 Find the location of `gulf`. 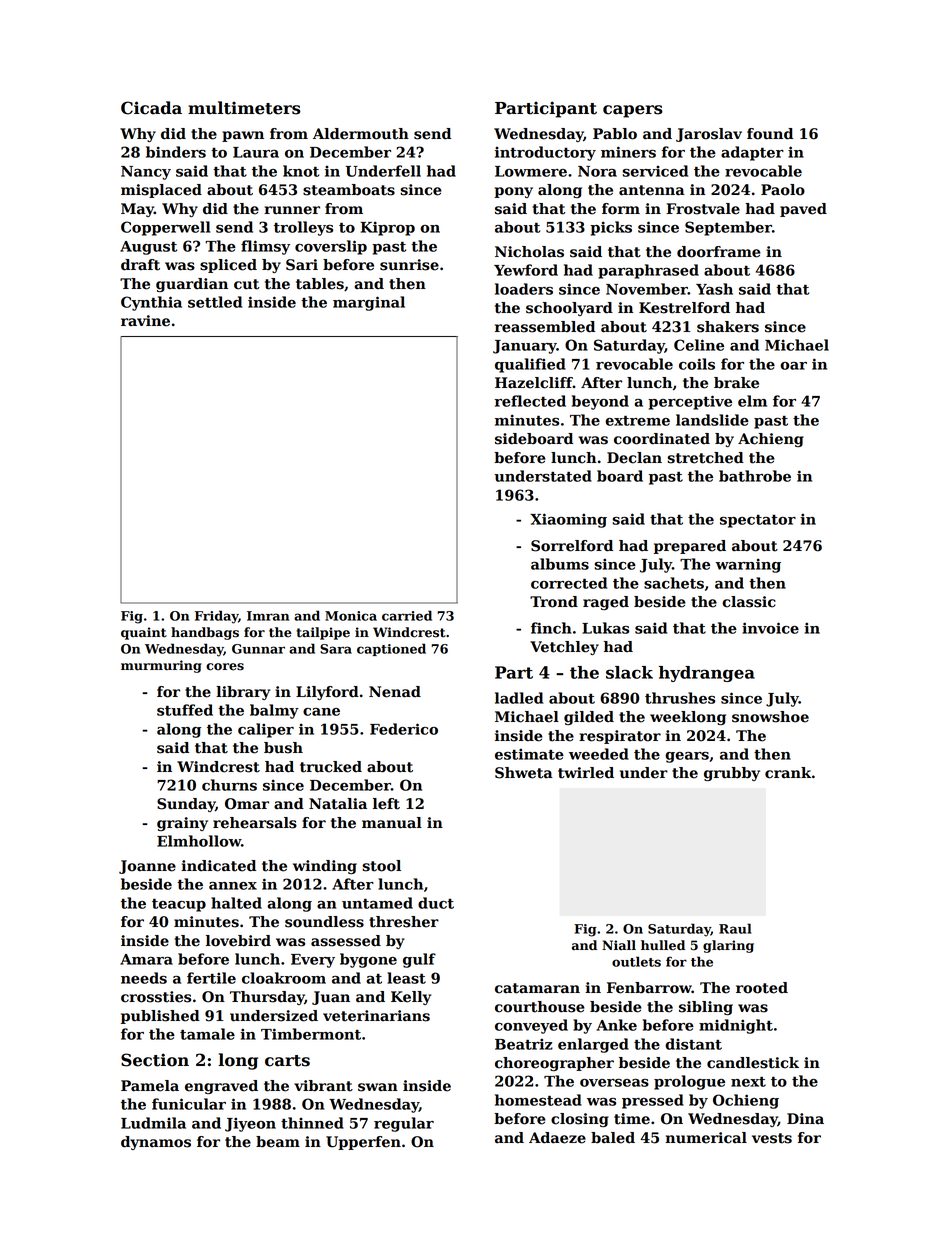

gulf is located at coordinates (419, 960).
